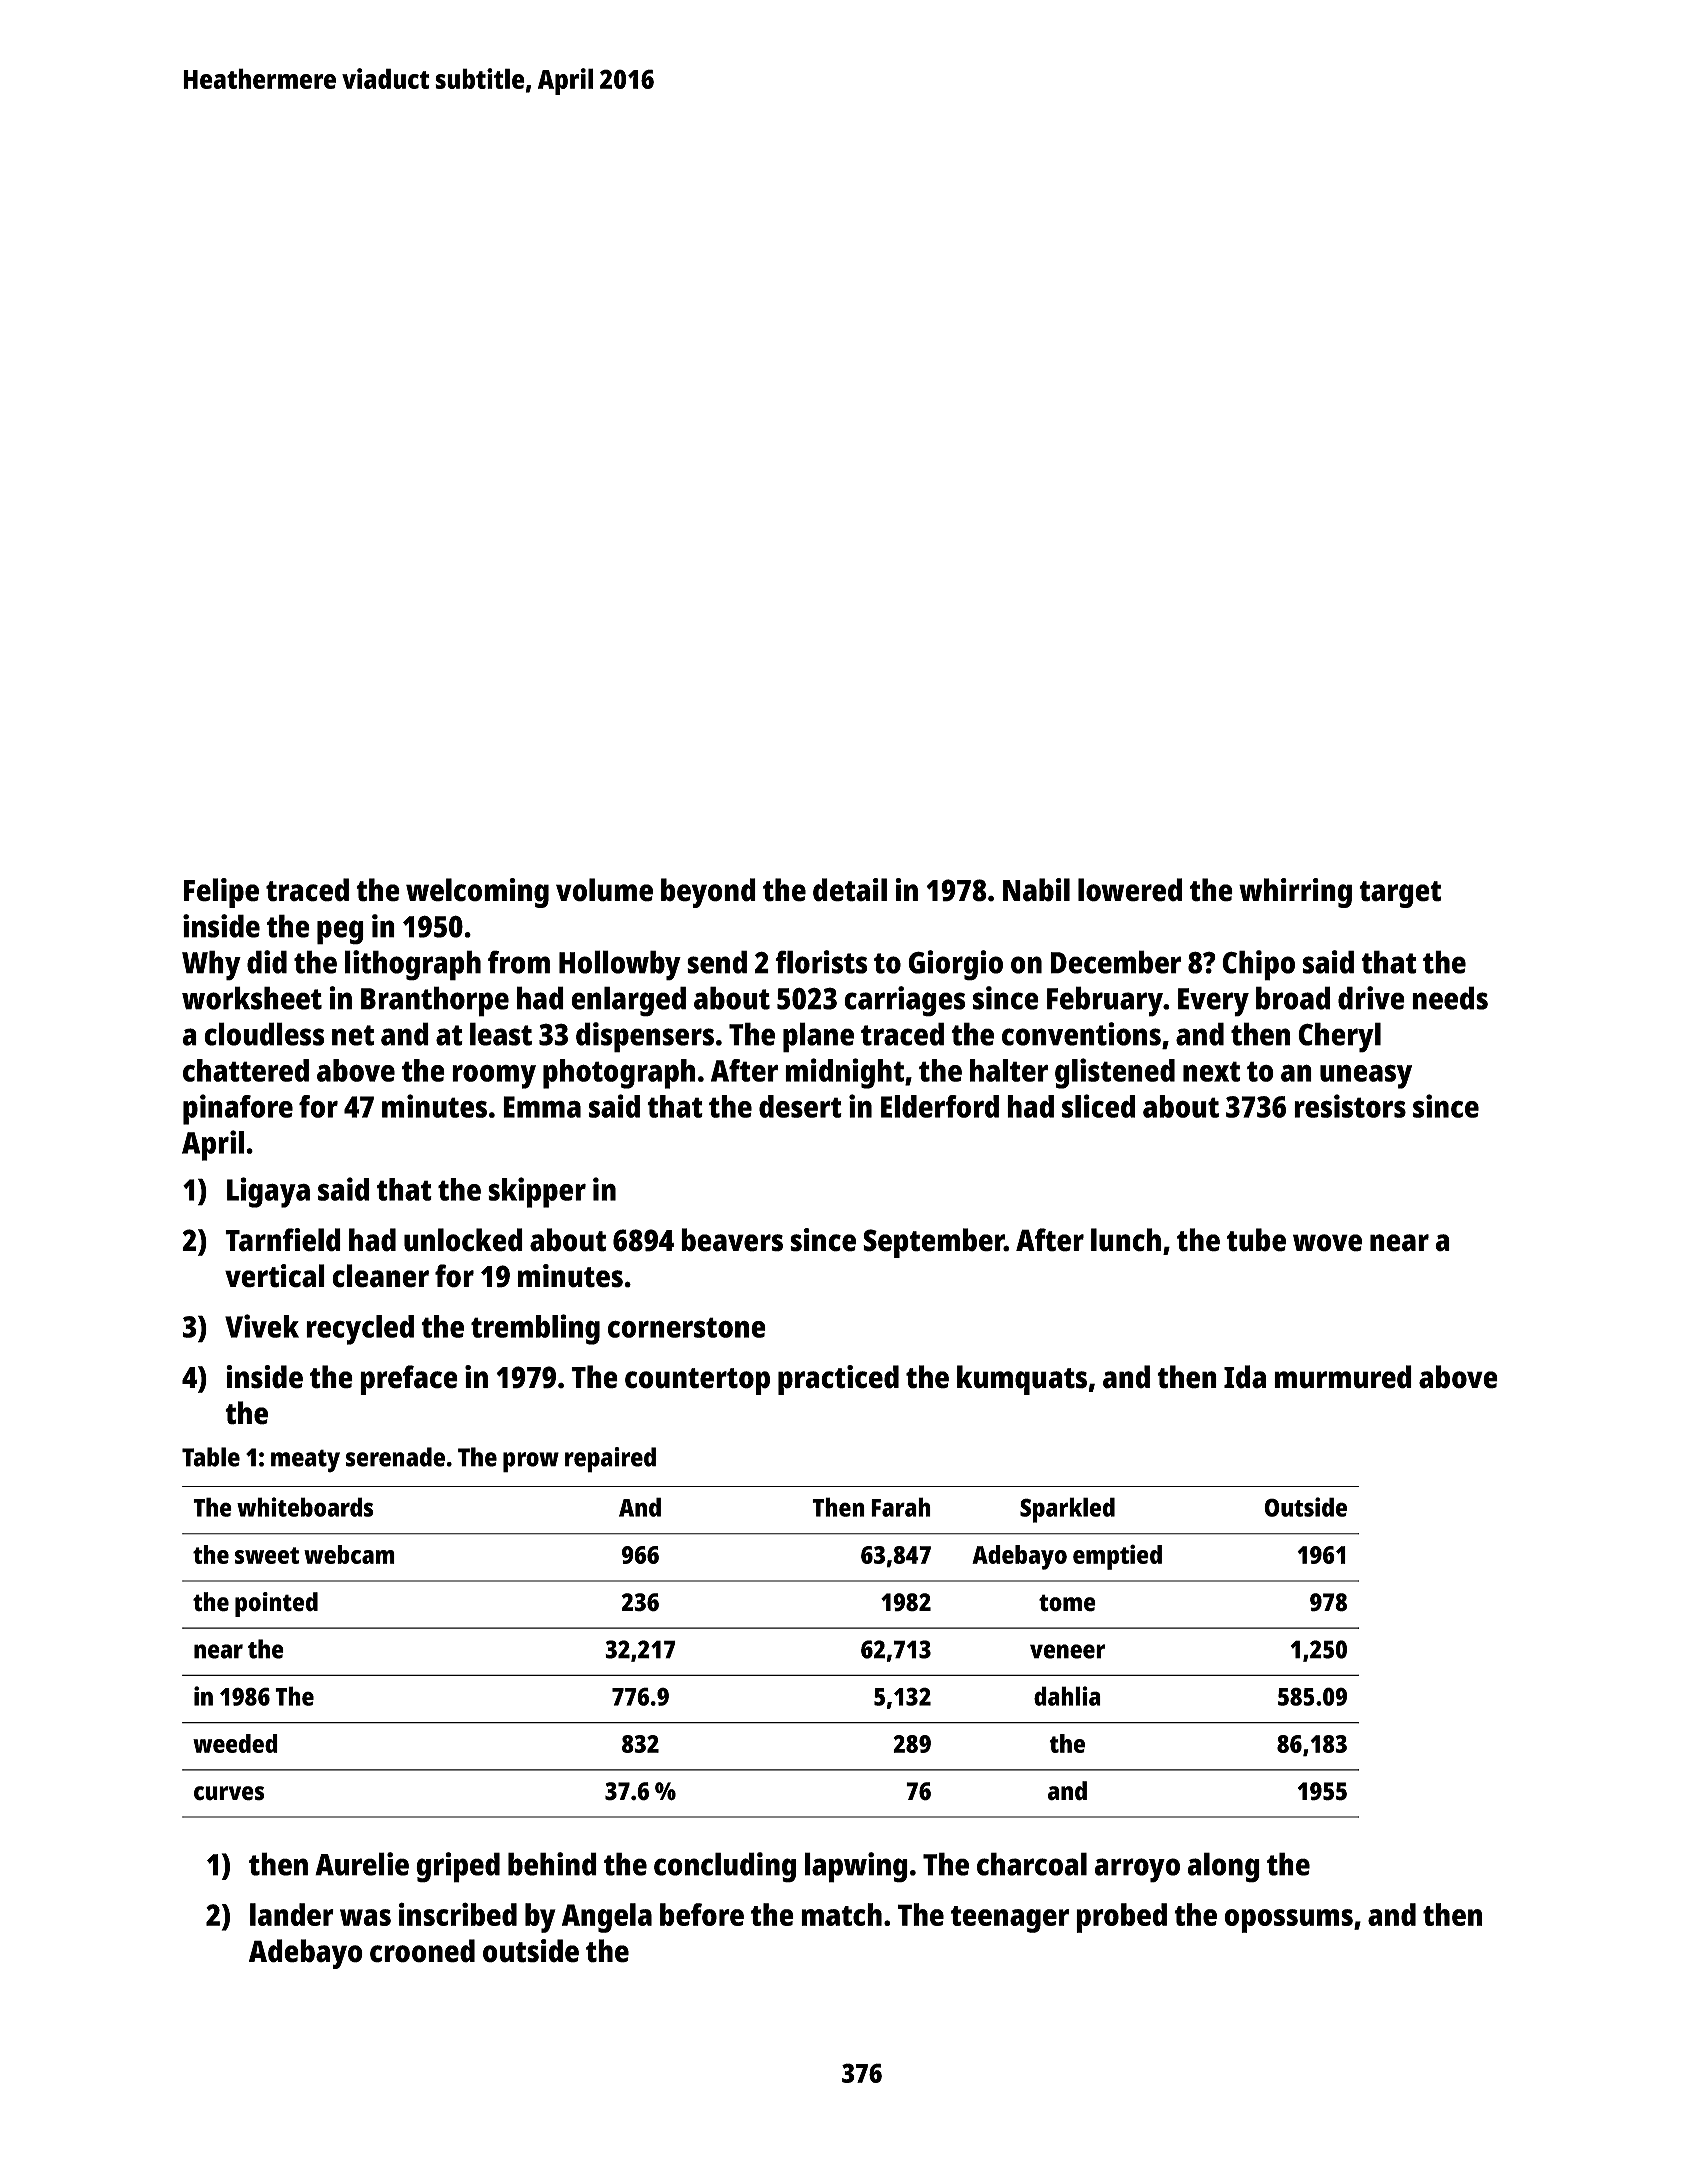  What do you see at coordinates (1366, 1076) in the screenshot?
I see `uneasy` at bounding box center [1366, 1076].
